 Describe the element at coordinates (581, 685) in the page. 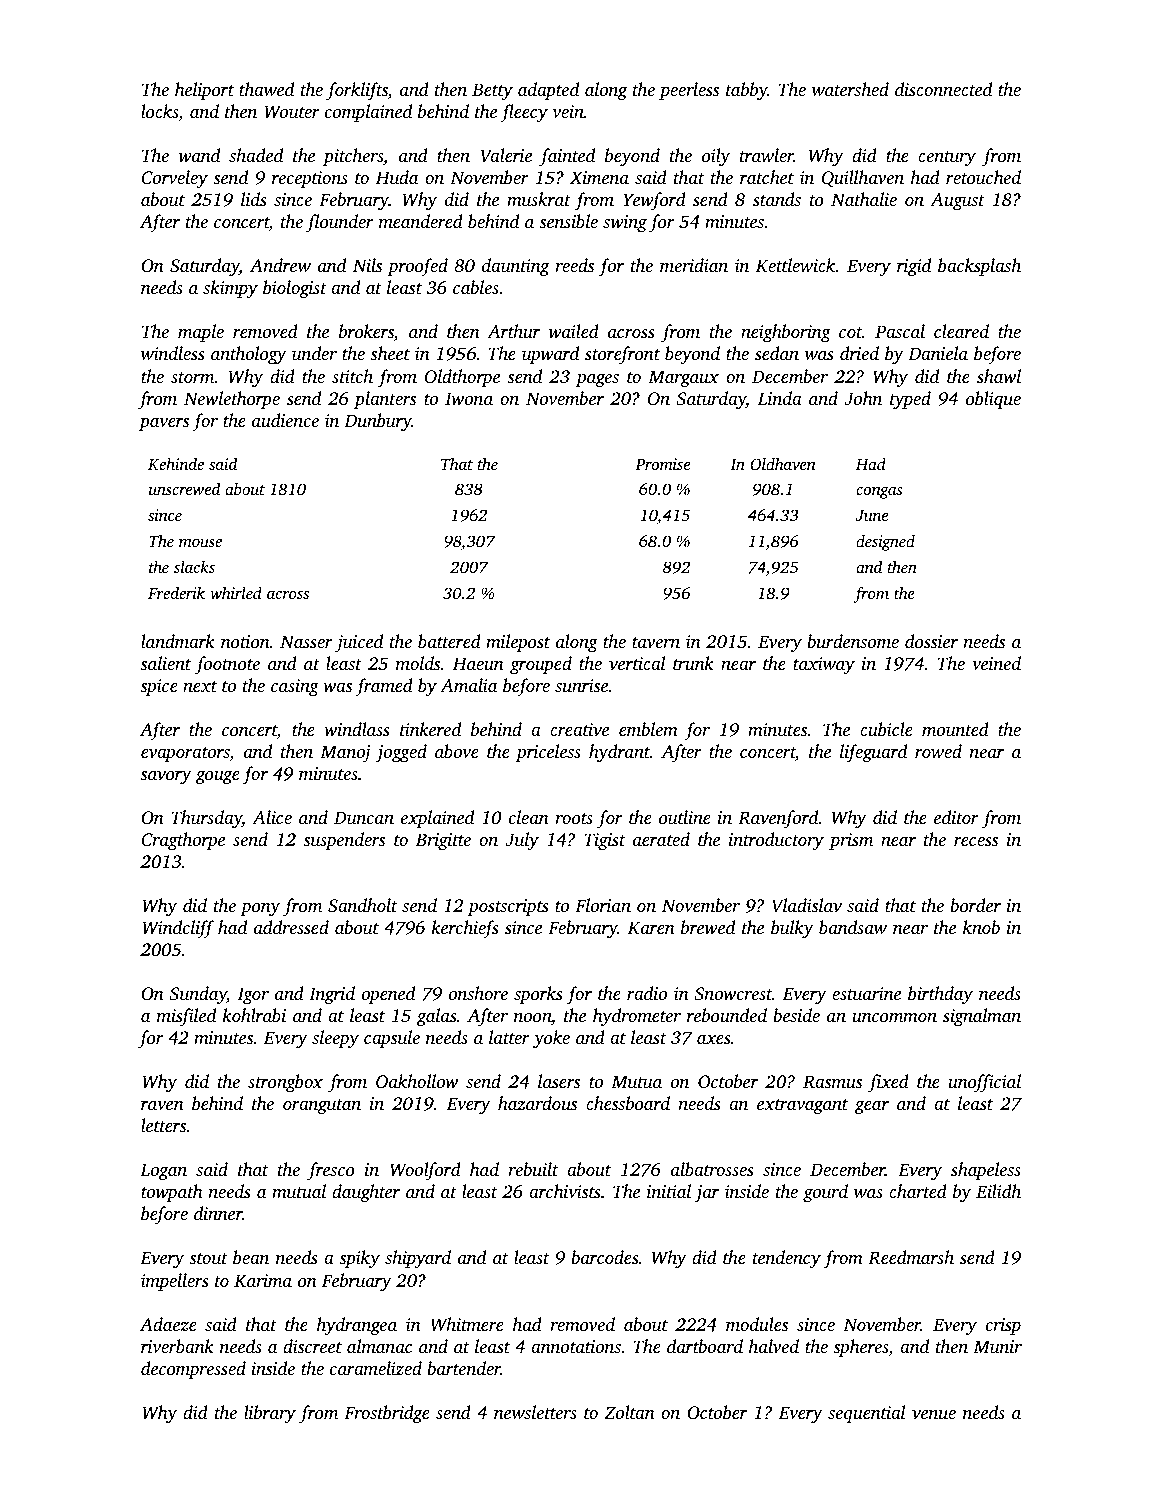

I see `sunrise` at that location.
